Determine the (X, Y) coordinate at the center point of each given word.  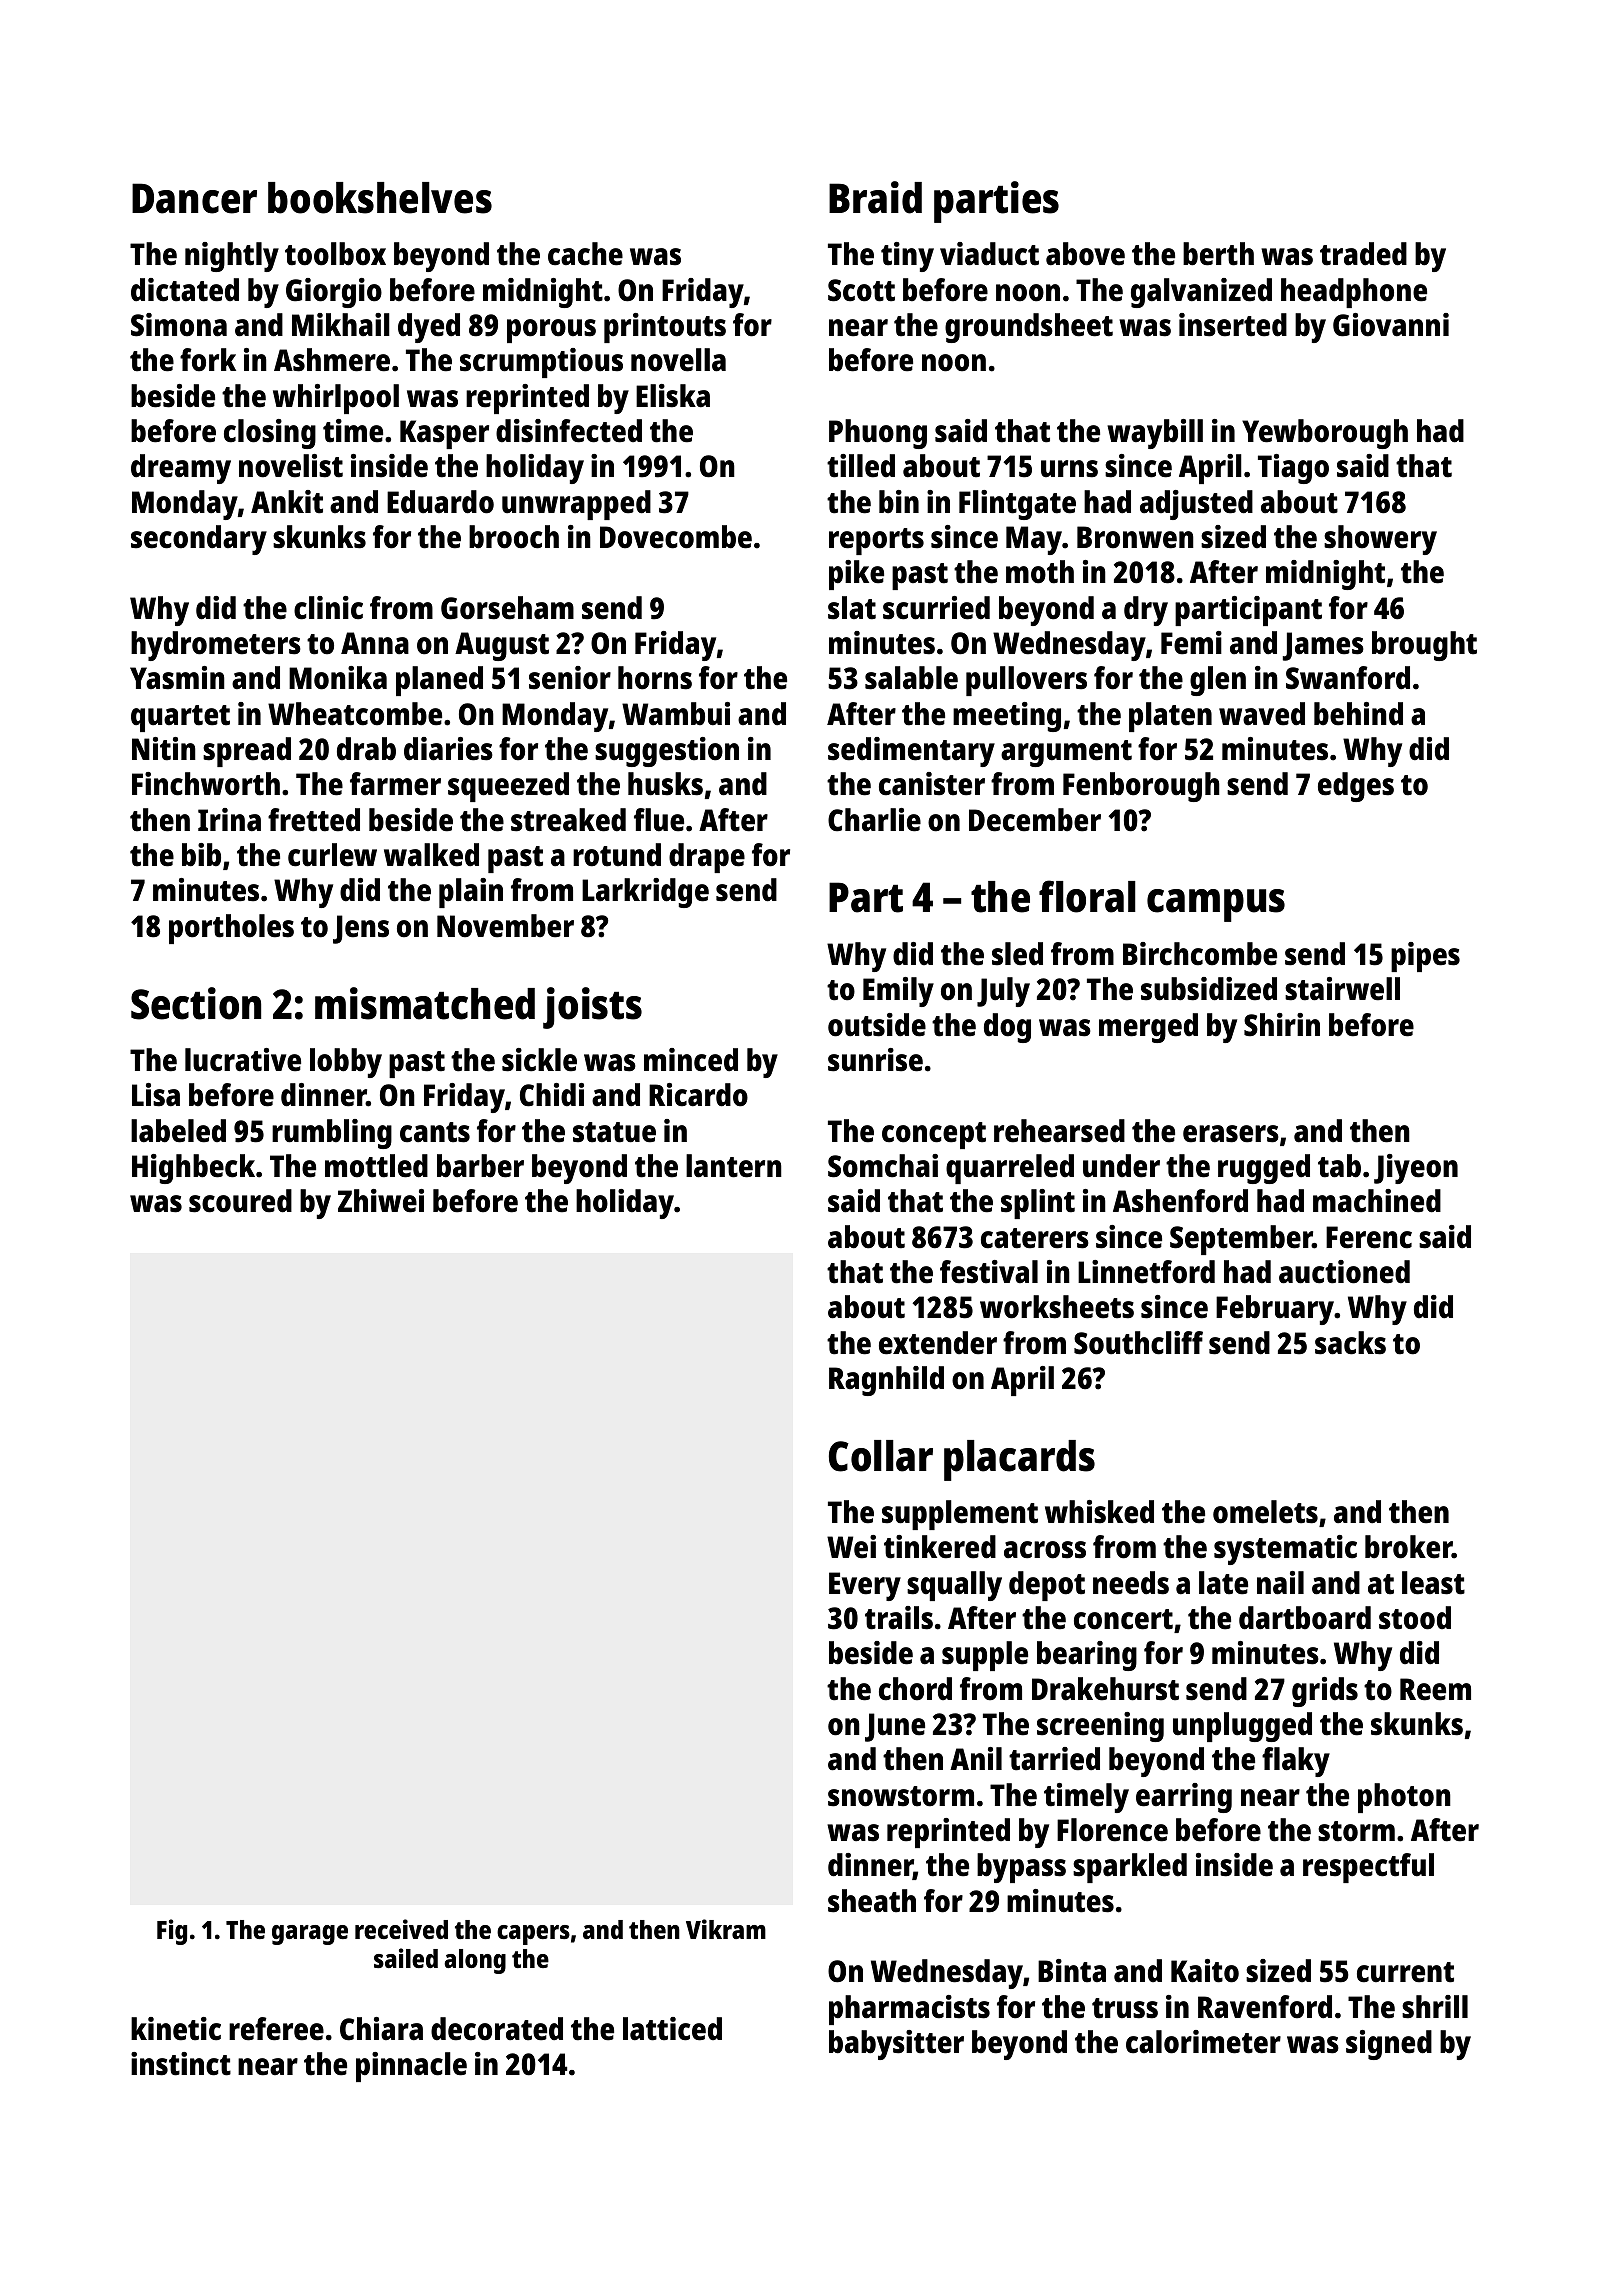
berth (1218, 254)
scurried (936, 608)
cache (585, 254)
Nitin (164, 749)
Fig (172, 1932)
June (895, 1727)
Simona (179, 325)
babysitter (896, 2045)
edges (1356, 787)
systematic (1285, 1550)
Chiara (381, 2029)
